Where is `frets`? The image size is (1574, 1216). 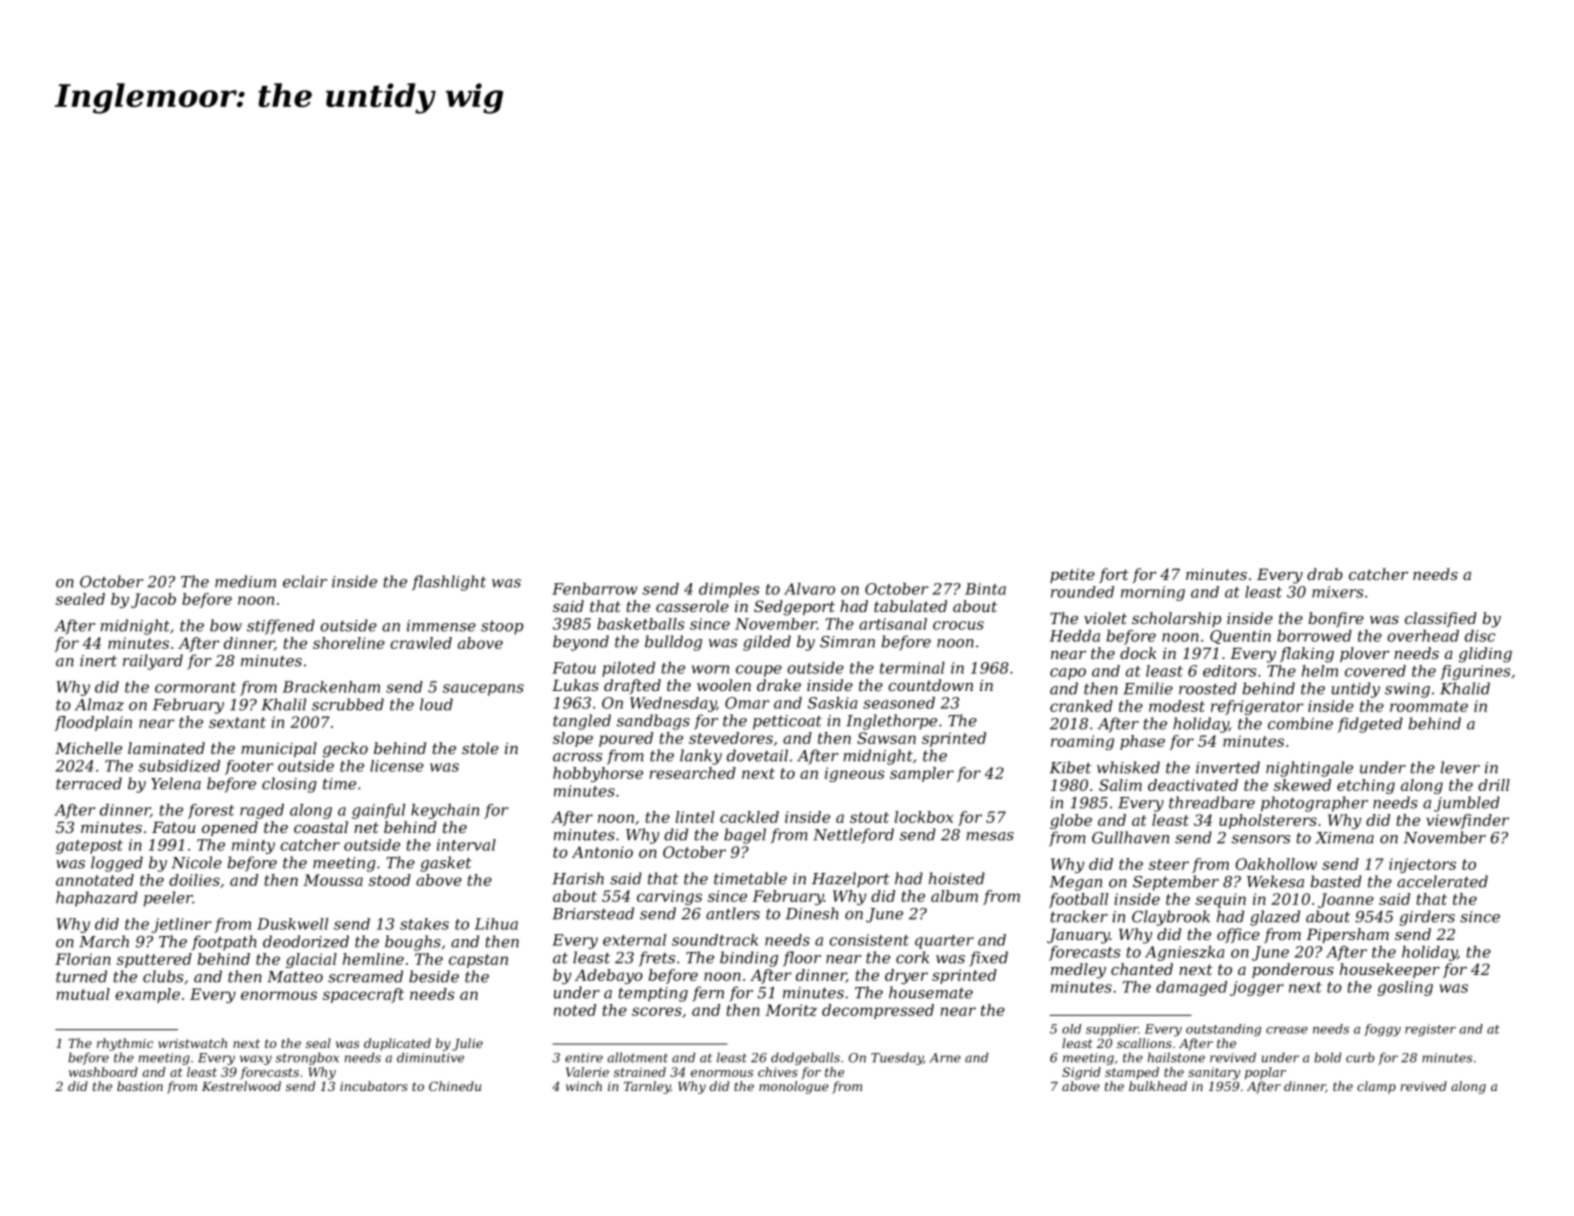 frets is located at coordinates (657, 959).
